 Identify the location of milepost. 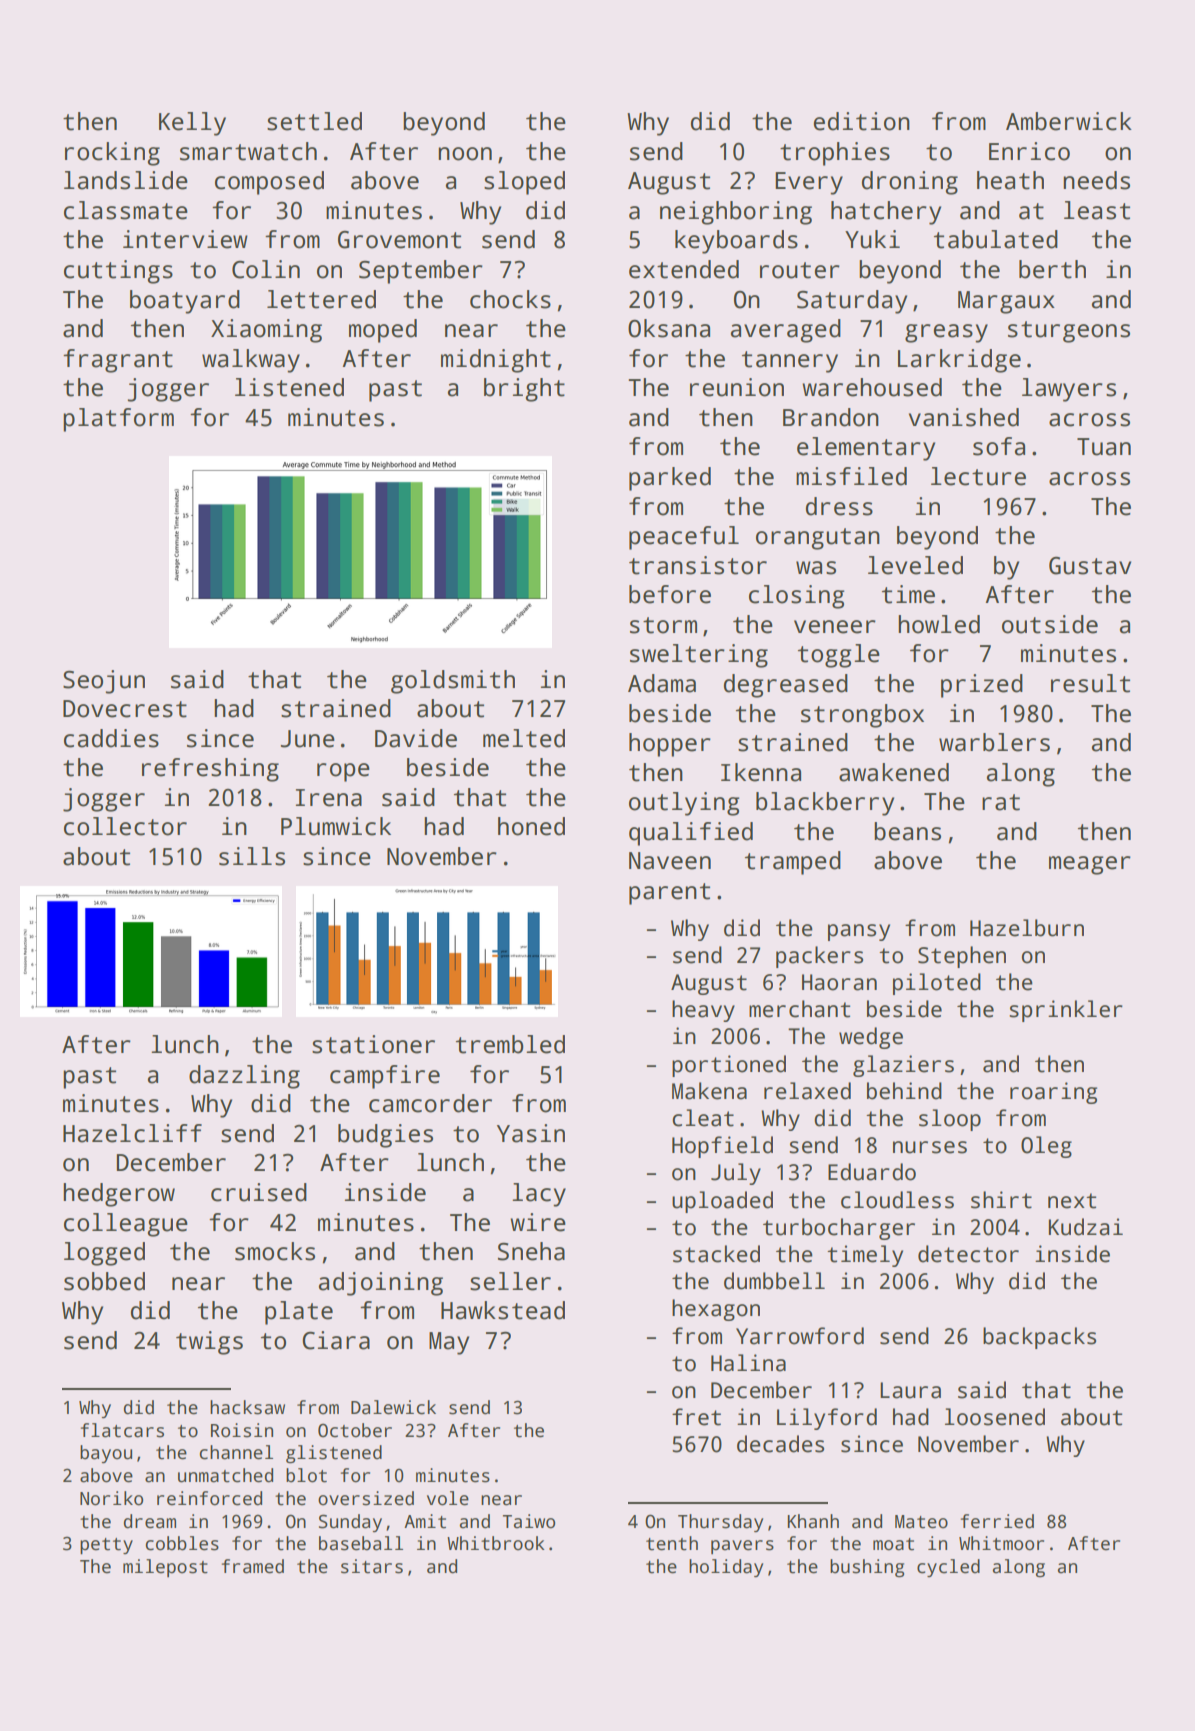
(165, 1568).
